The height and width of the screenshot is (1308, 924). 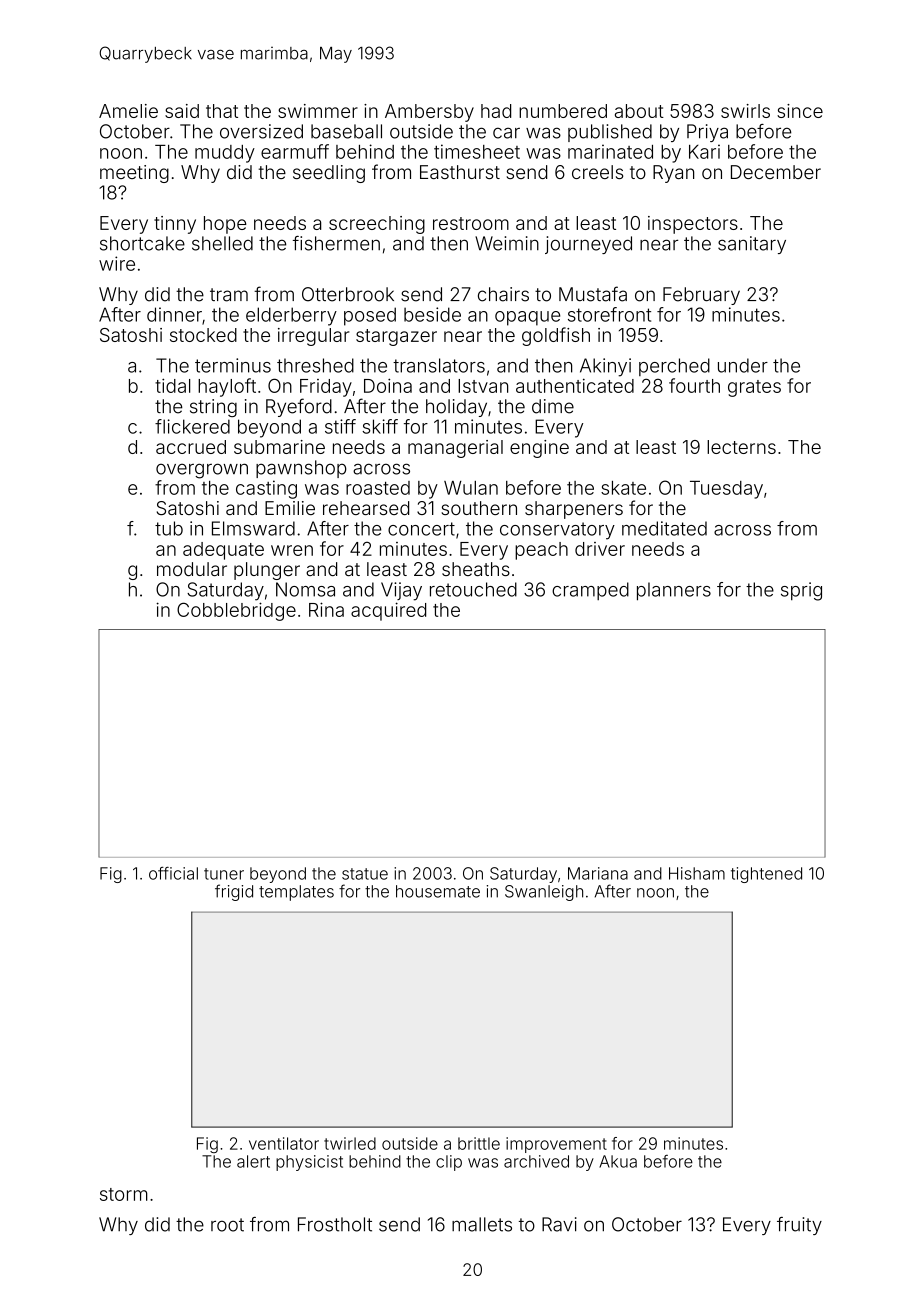 What do you see at coordinates (192, 569) in the screenshot?
I see `modular` at bounding box center [192, 569].
